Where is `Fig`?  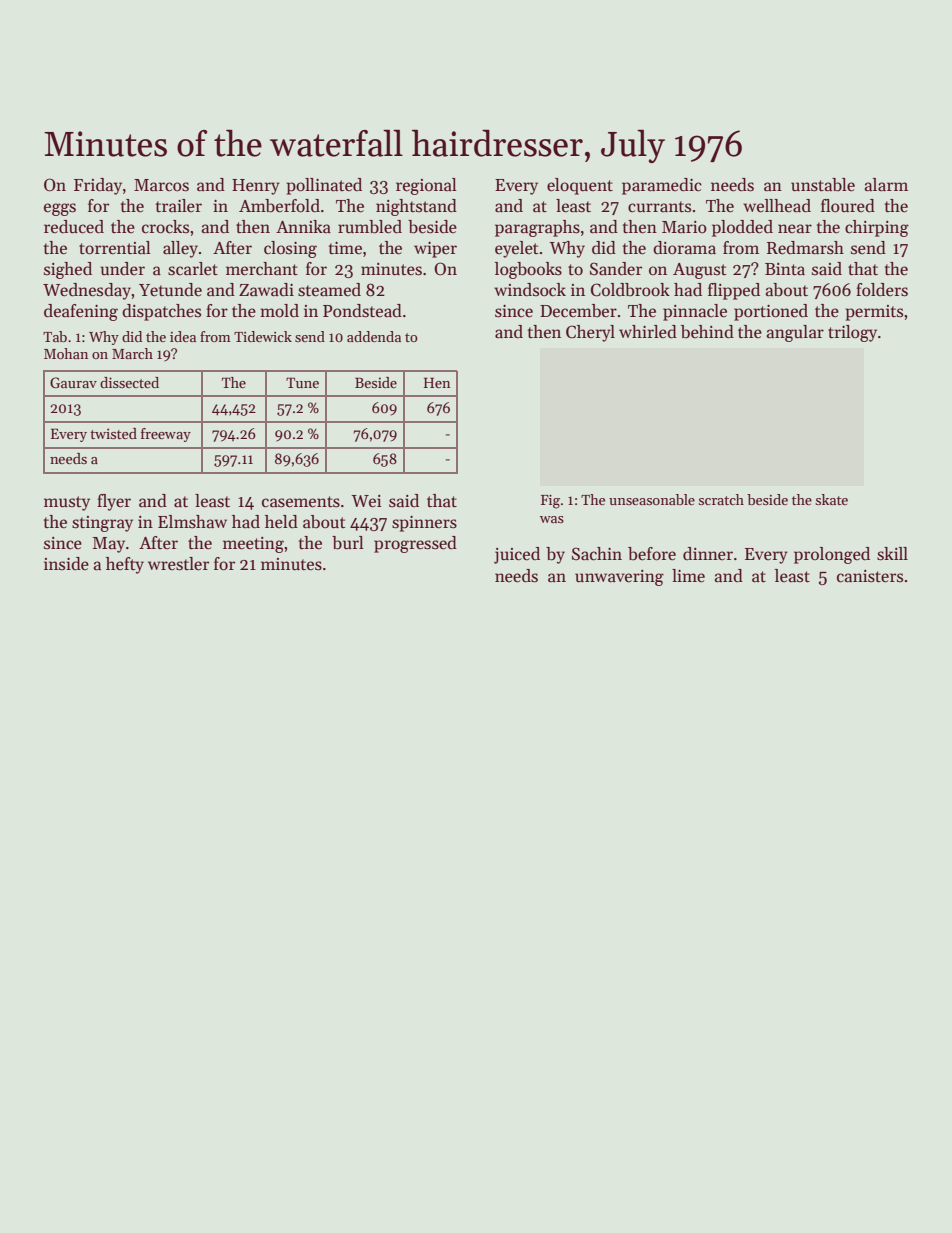
Fig is located at coordinates (550, 501).
